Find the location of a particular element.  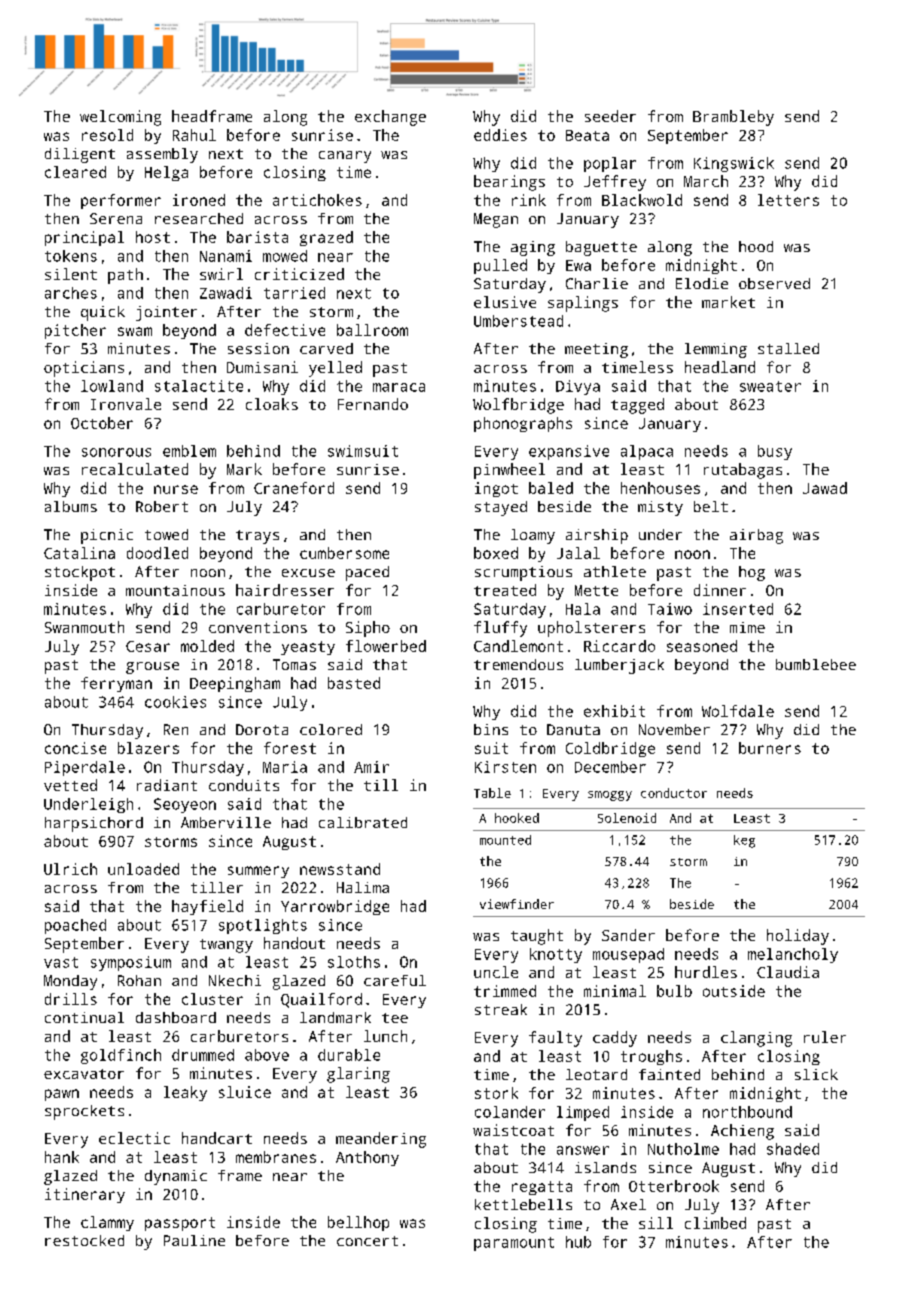

hank is located at coordinates (62, 1157).
